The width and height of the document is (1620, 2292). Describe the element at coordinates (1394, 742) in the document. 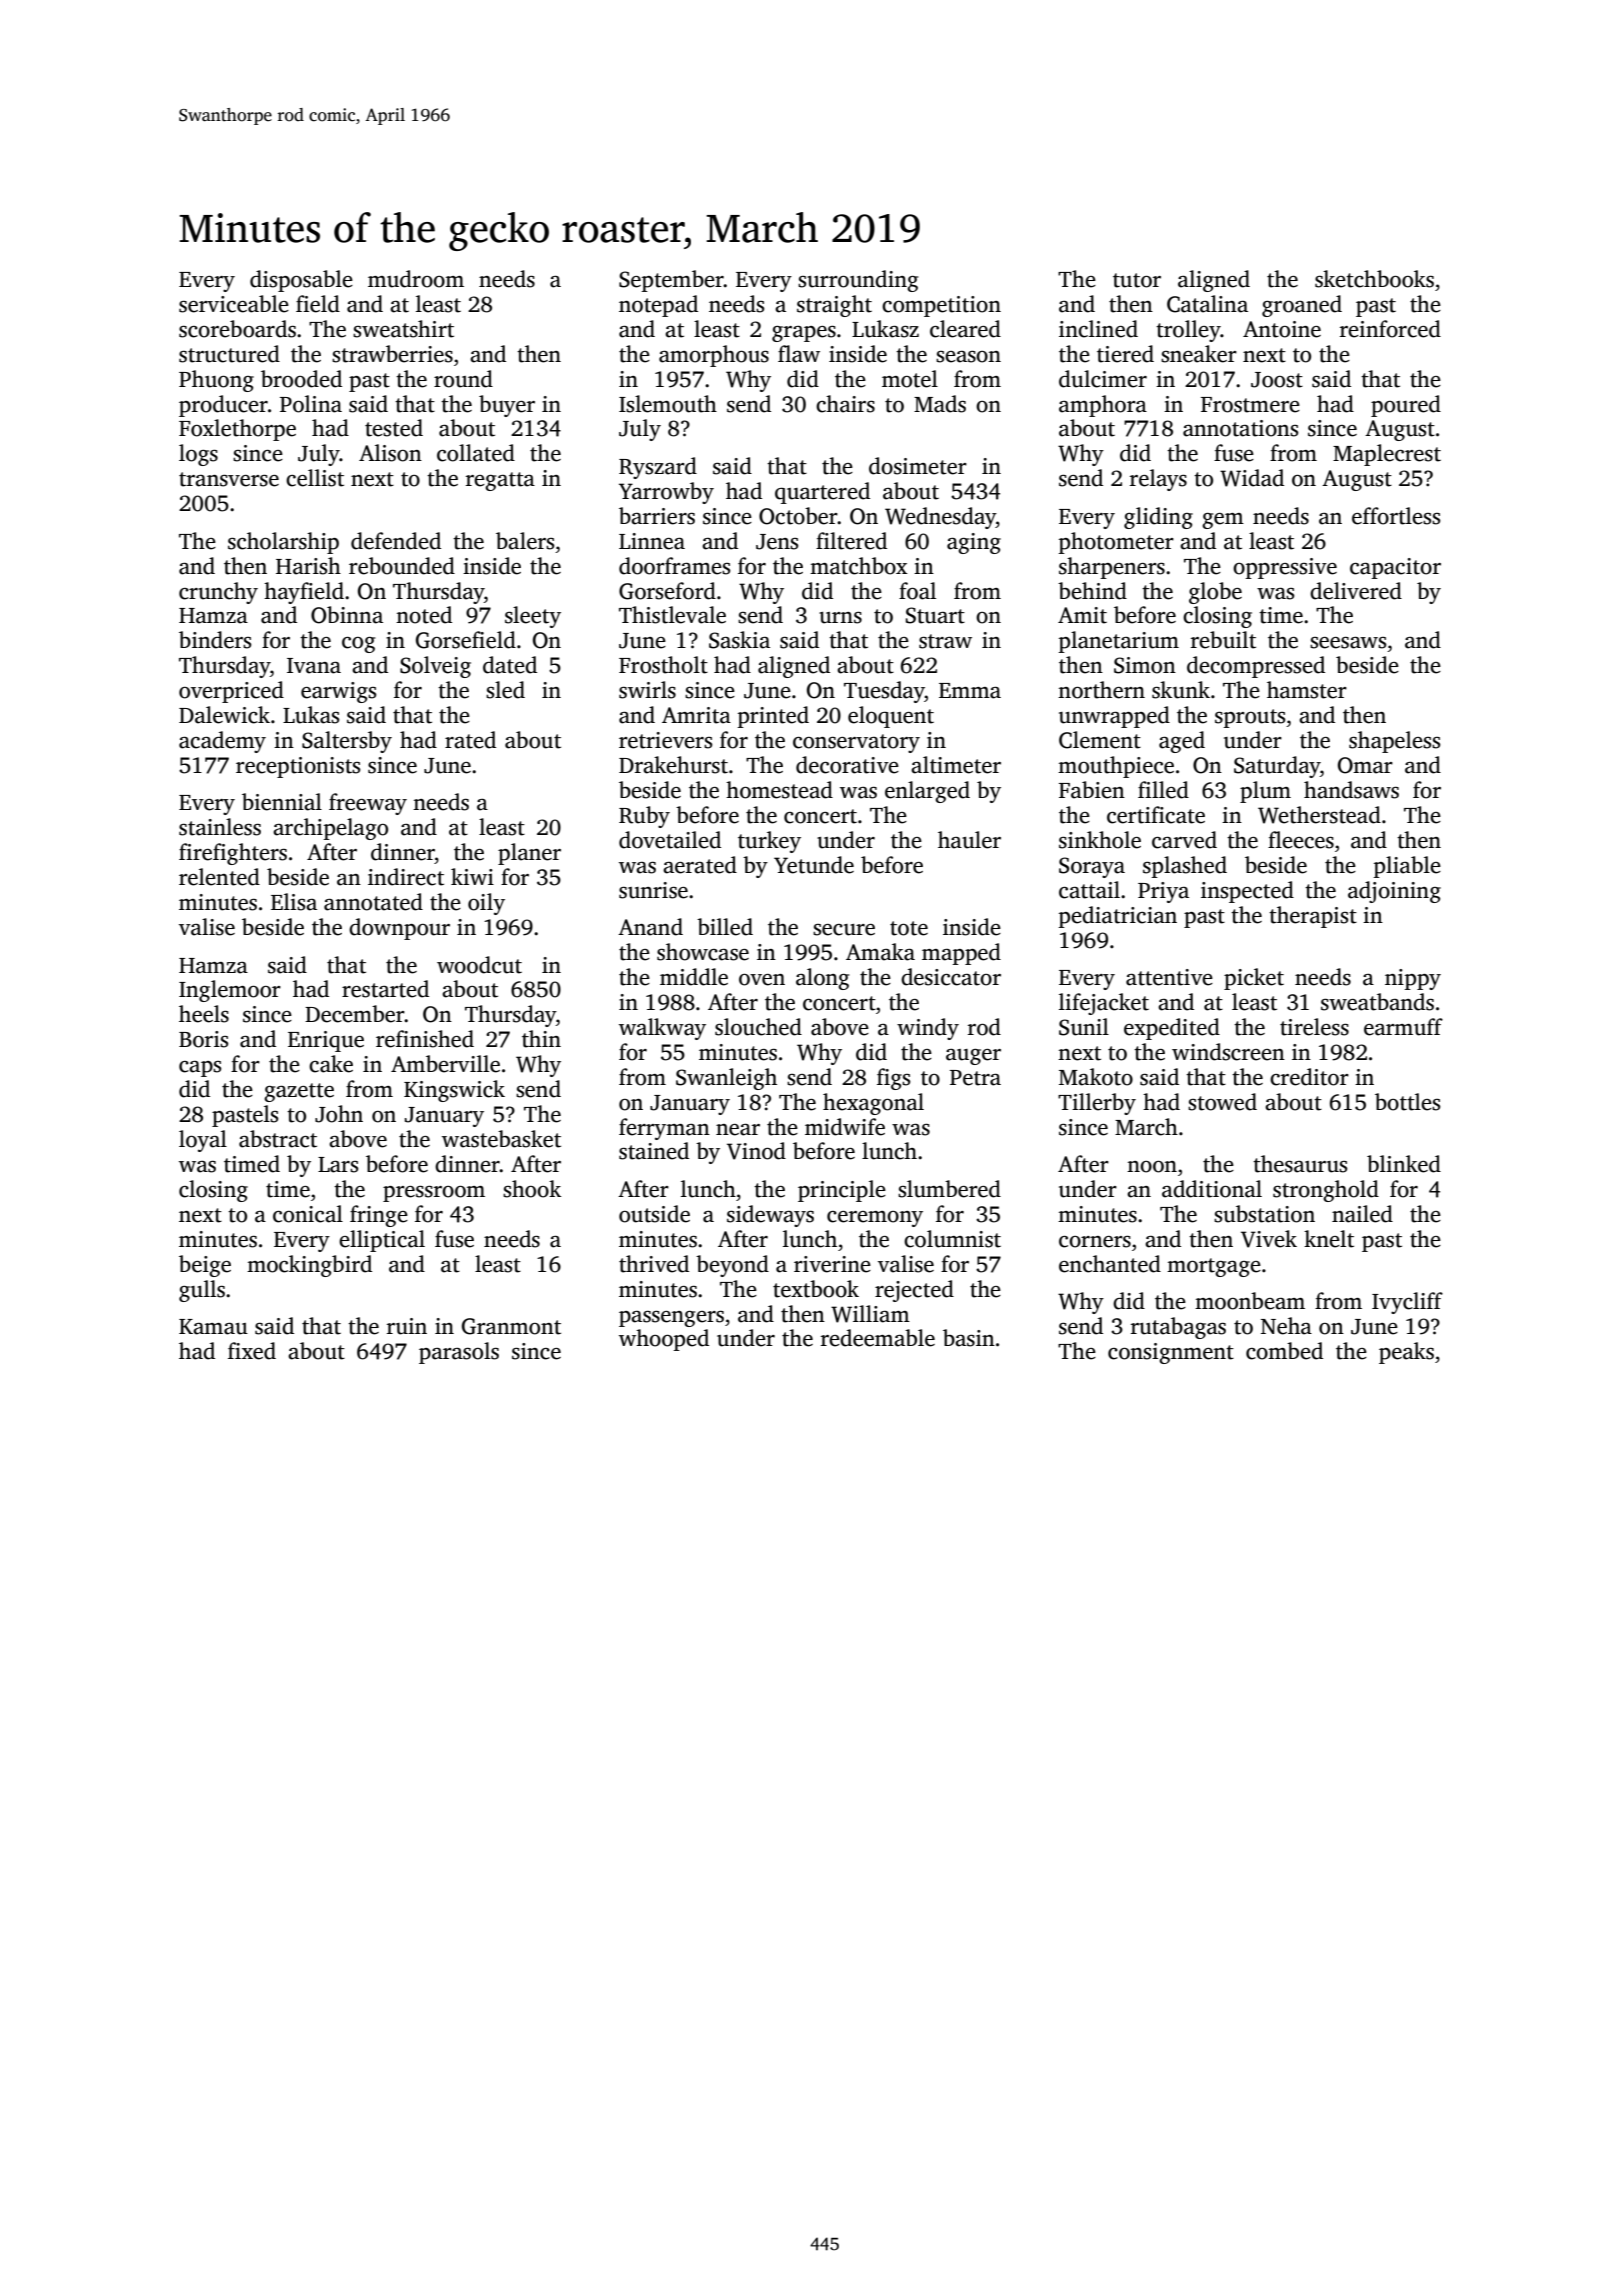

I see `shapeless` at that location.
